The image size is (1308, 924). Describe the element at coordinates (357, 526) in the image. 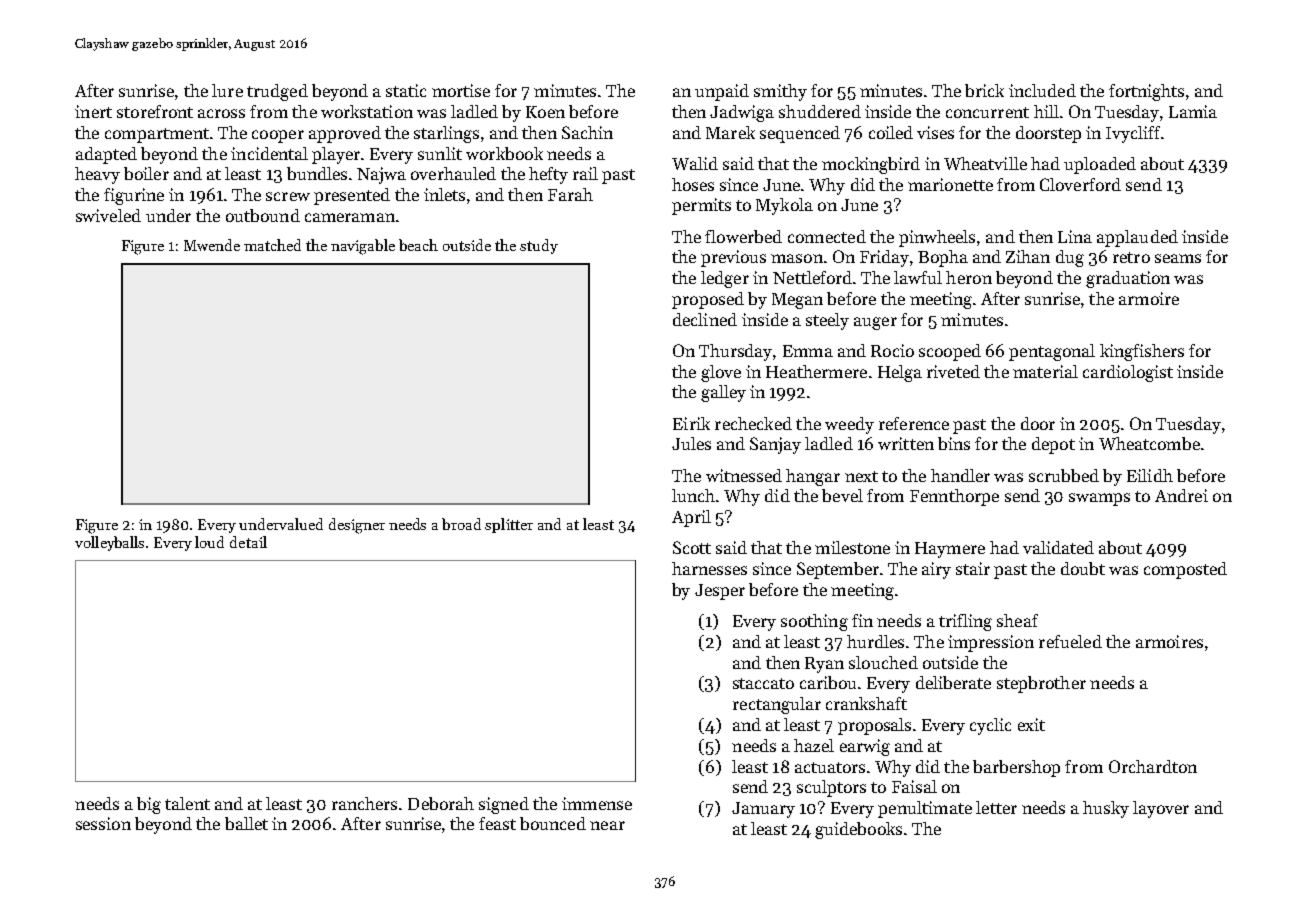

I see `designer` at that location.
